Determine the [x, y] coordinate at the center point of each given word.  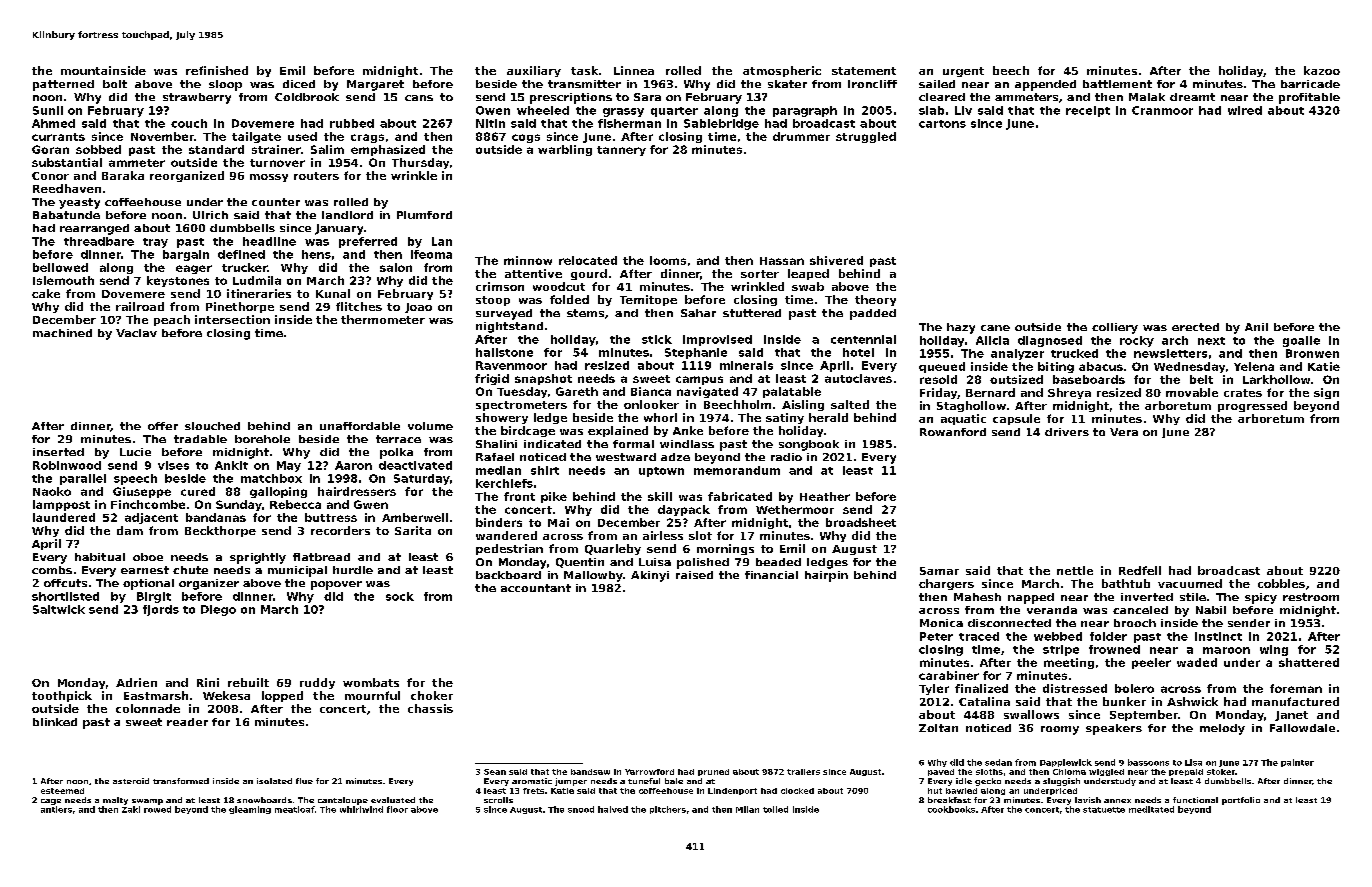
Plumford [424, 215]
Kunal [333, 293]
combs [52, 570]
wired [1245, 110]
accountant [536, 588]
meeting [1069, 663]
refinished [217, 70]
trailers [803, 772]
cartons [942, 124]
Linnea [634, 70]
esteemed [62, 791]
